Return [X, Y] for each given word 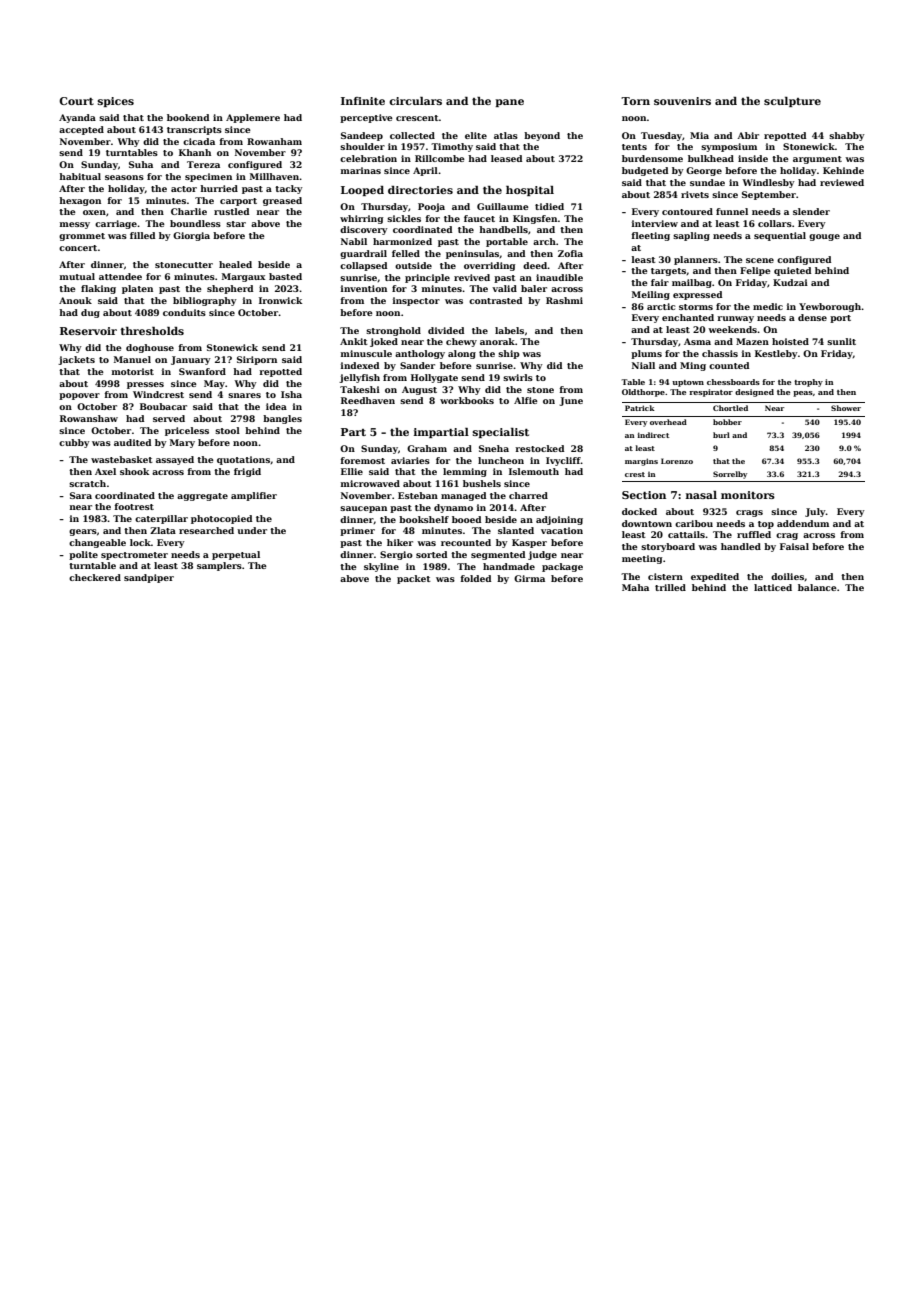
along [462, 354]
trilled [670, 587]
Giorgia [191, 236]
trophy [808, 383]
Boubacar [163, 406]
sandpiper [149, 578]
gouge [824, 237]
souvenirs [682, 101]
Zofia [570, 253]
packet [414, 579]
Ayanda [77, 118]
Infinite [363, 101]
